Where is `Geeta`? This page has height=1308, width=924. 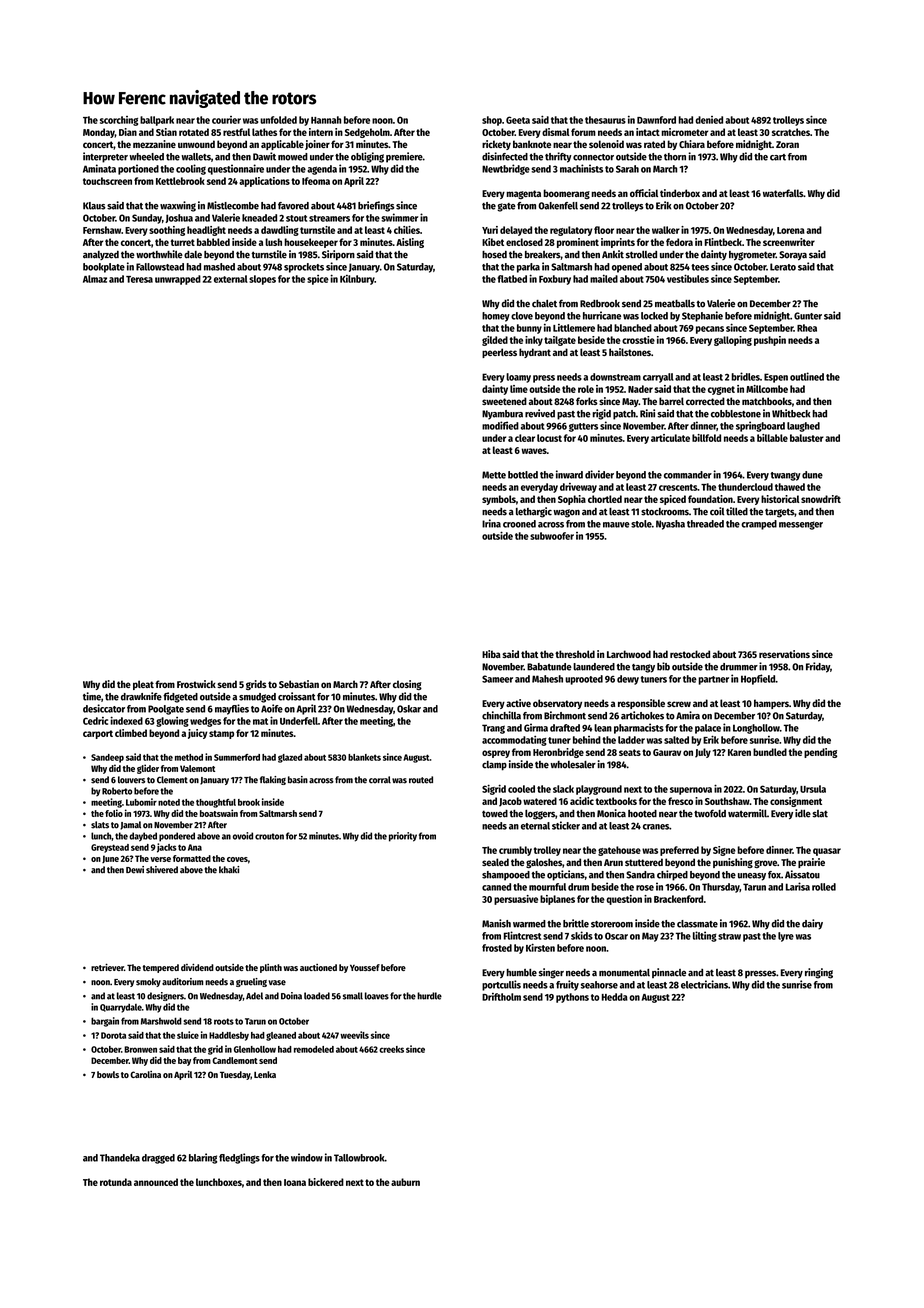
Geeta is located at coordinates (518, 120).
